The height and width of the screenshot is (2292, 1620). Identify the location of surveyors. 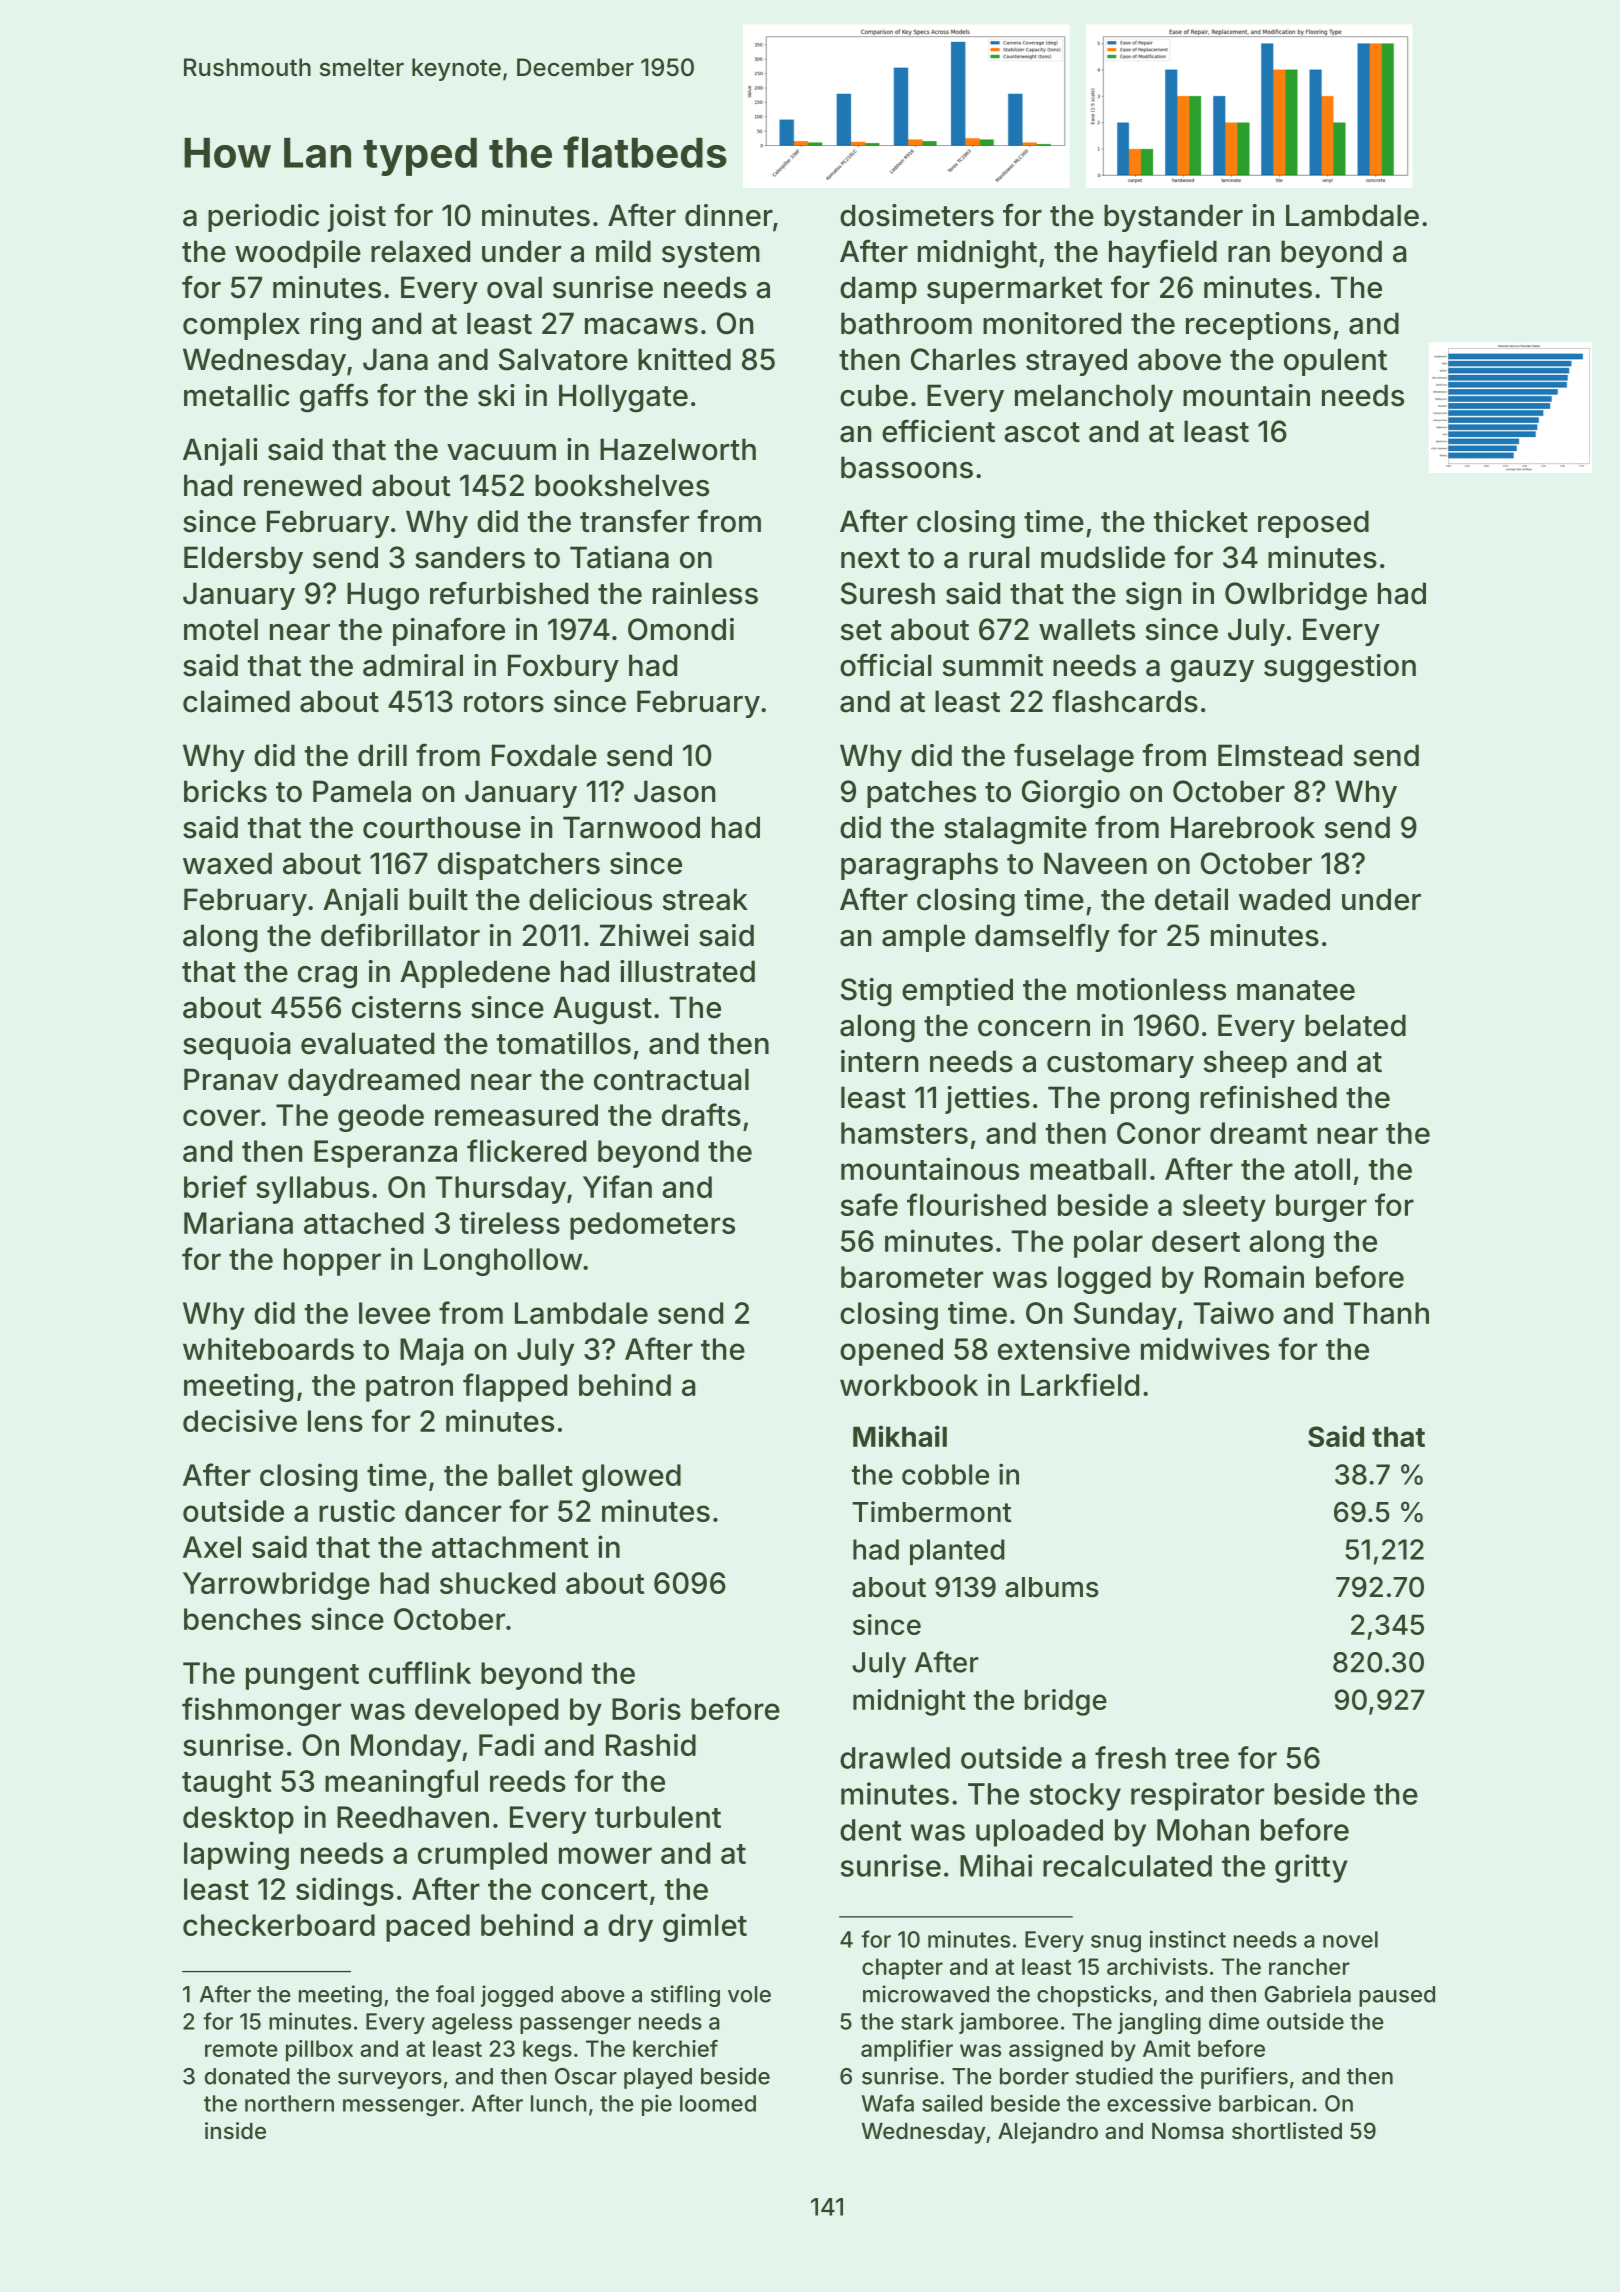
(390, 2080).
